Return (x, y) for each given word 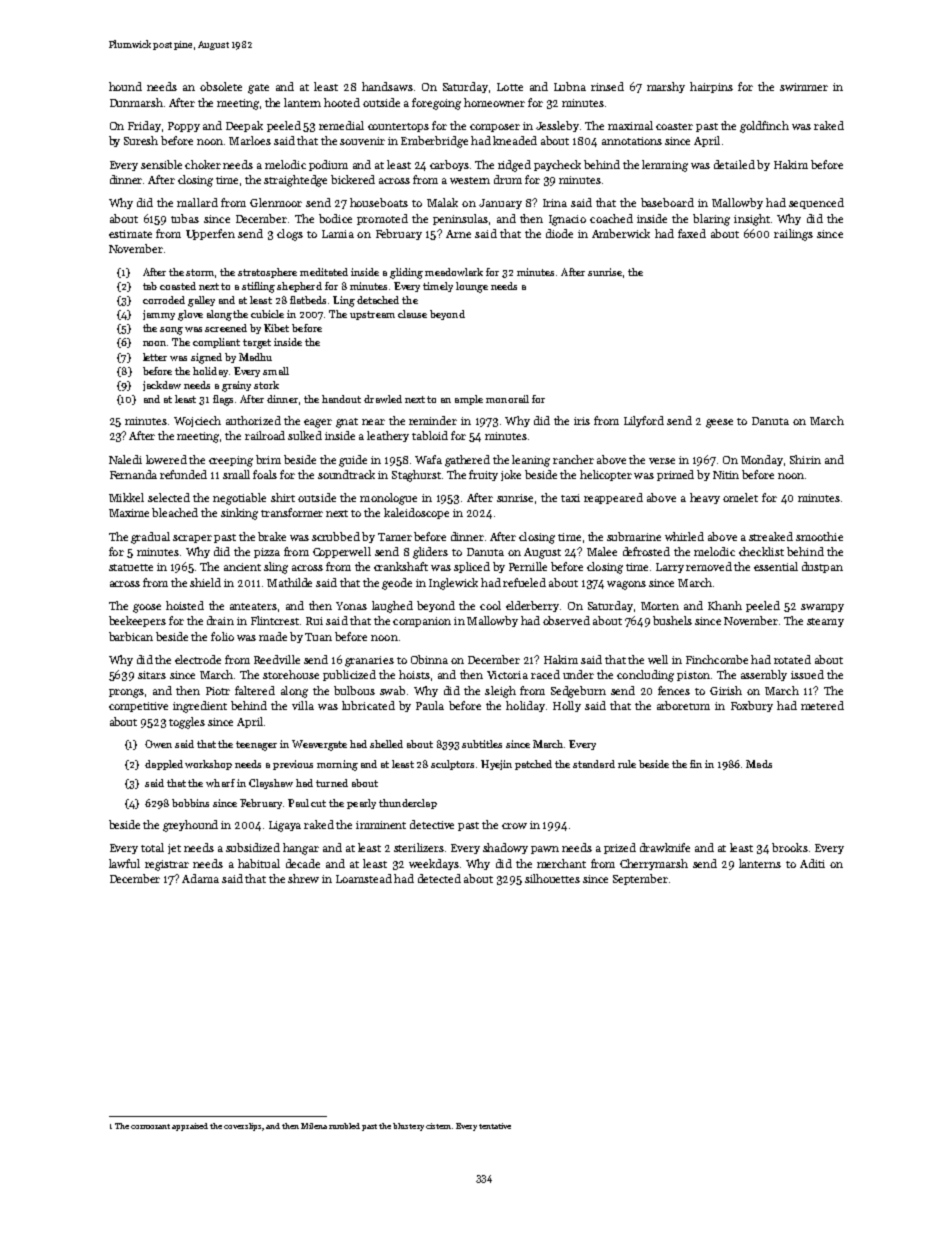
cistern (438, 1126)
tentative (495, 1126)
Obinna (429, 659)
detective (432, 824)
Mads (759, 764)
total (152, 847)
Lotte (510, 87)
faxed (692, 233)
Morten (660, 606)
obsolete (221, 86)
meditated (324, 272)
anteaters (253, 606)
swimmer (804, 87)
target (257, 344)
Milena (314, 1126)
